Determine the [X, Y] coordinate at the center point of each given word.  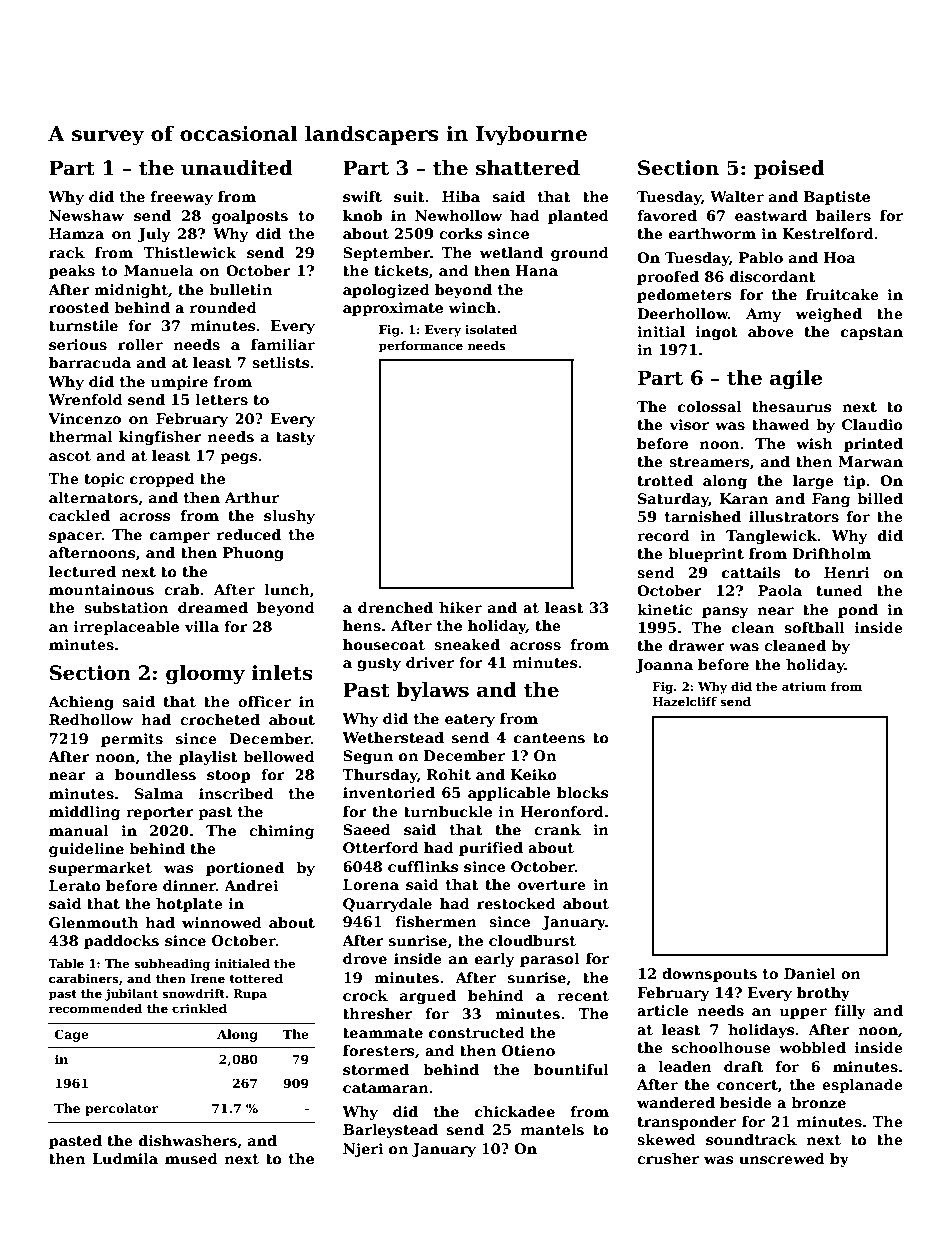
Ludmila [125, 1158]
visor [689, 424]
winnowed [222, 922]
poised [789, 169]
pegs [238, 458]
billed [880, 498]
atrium [804, 686]
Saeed [367, 829]
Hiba [461, 196]
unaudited [237, 168]
